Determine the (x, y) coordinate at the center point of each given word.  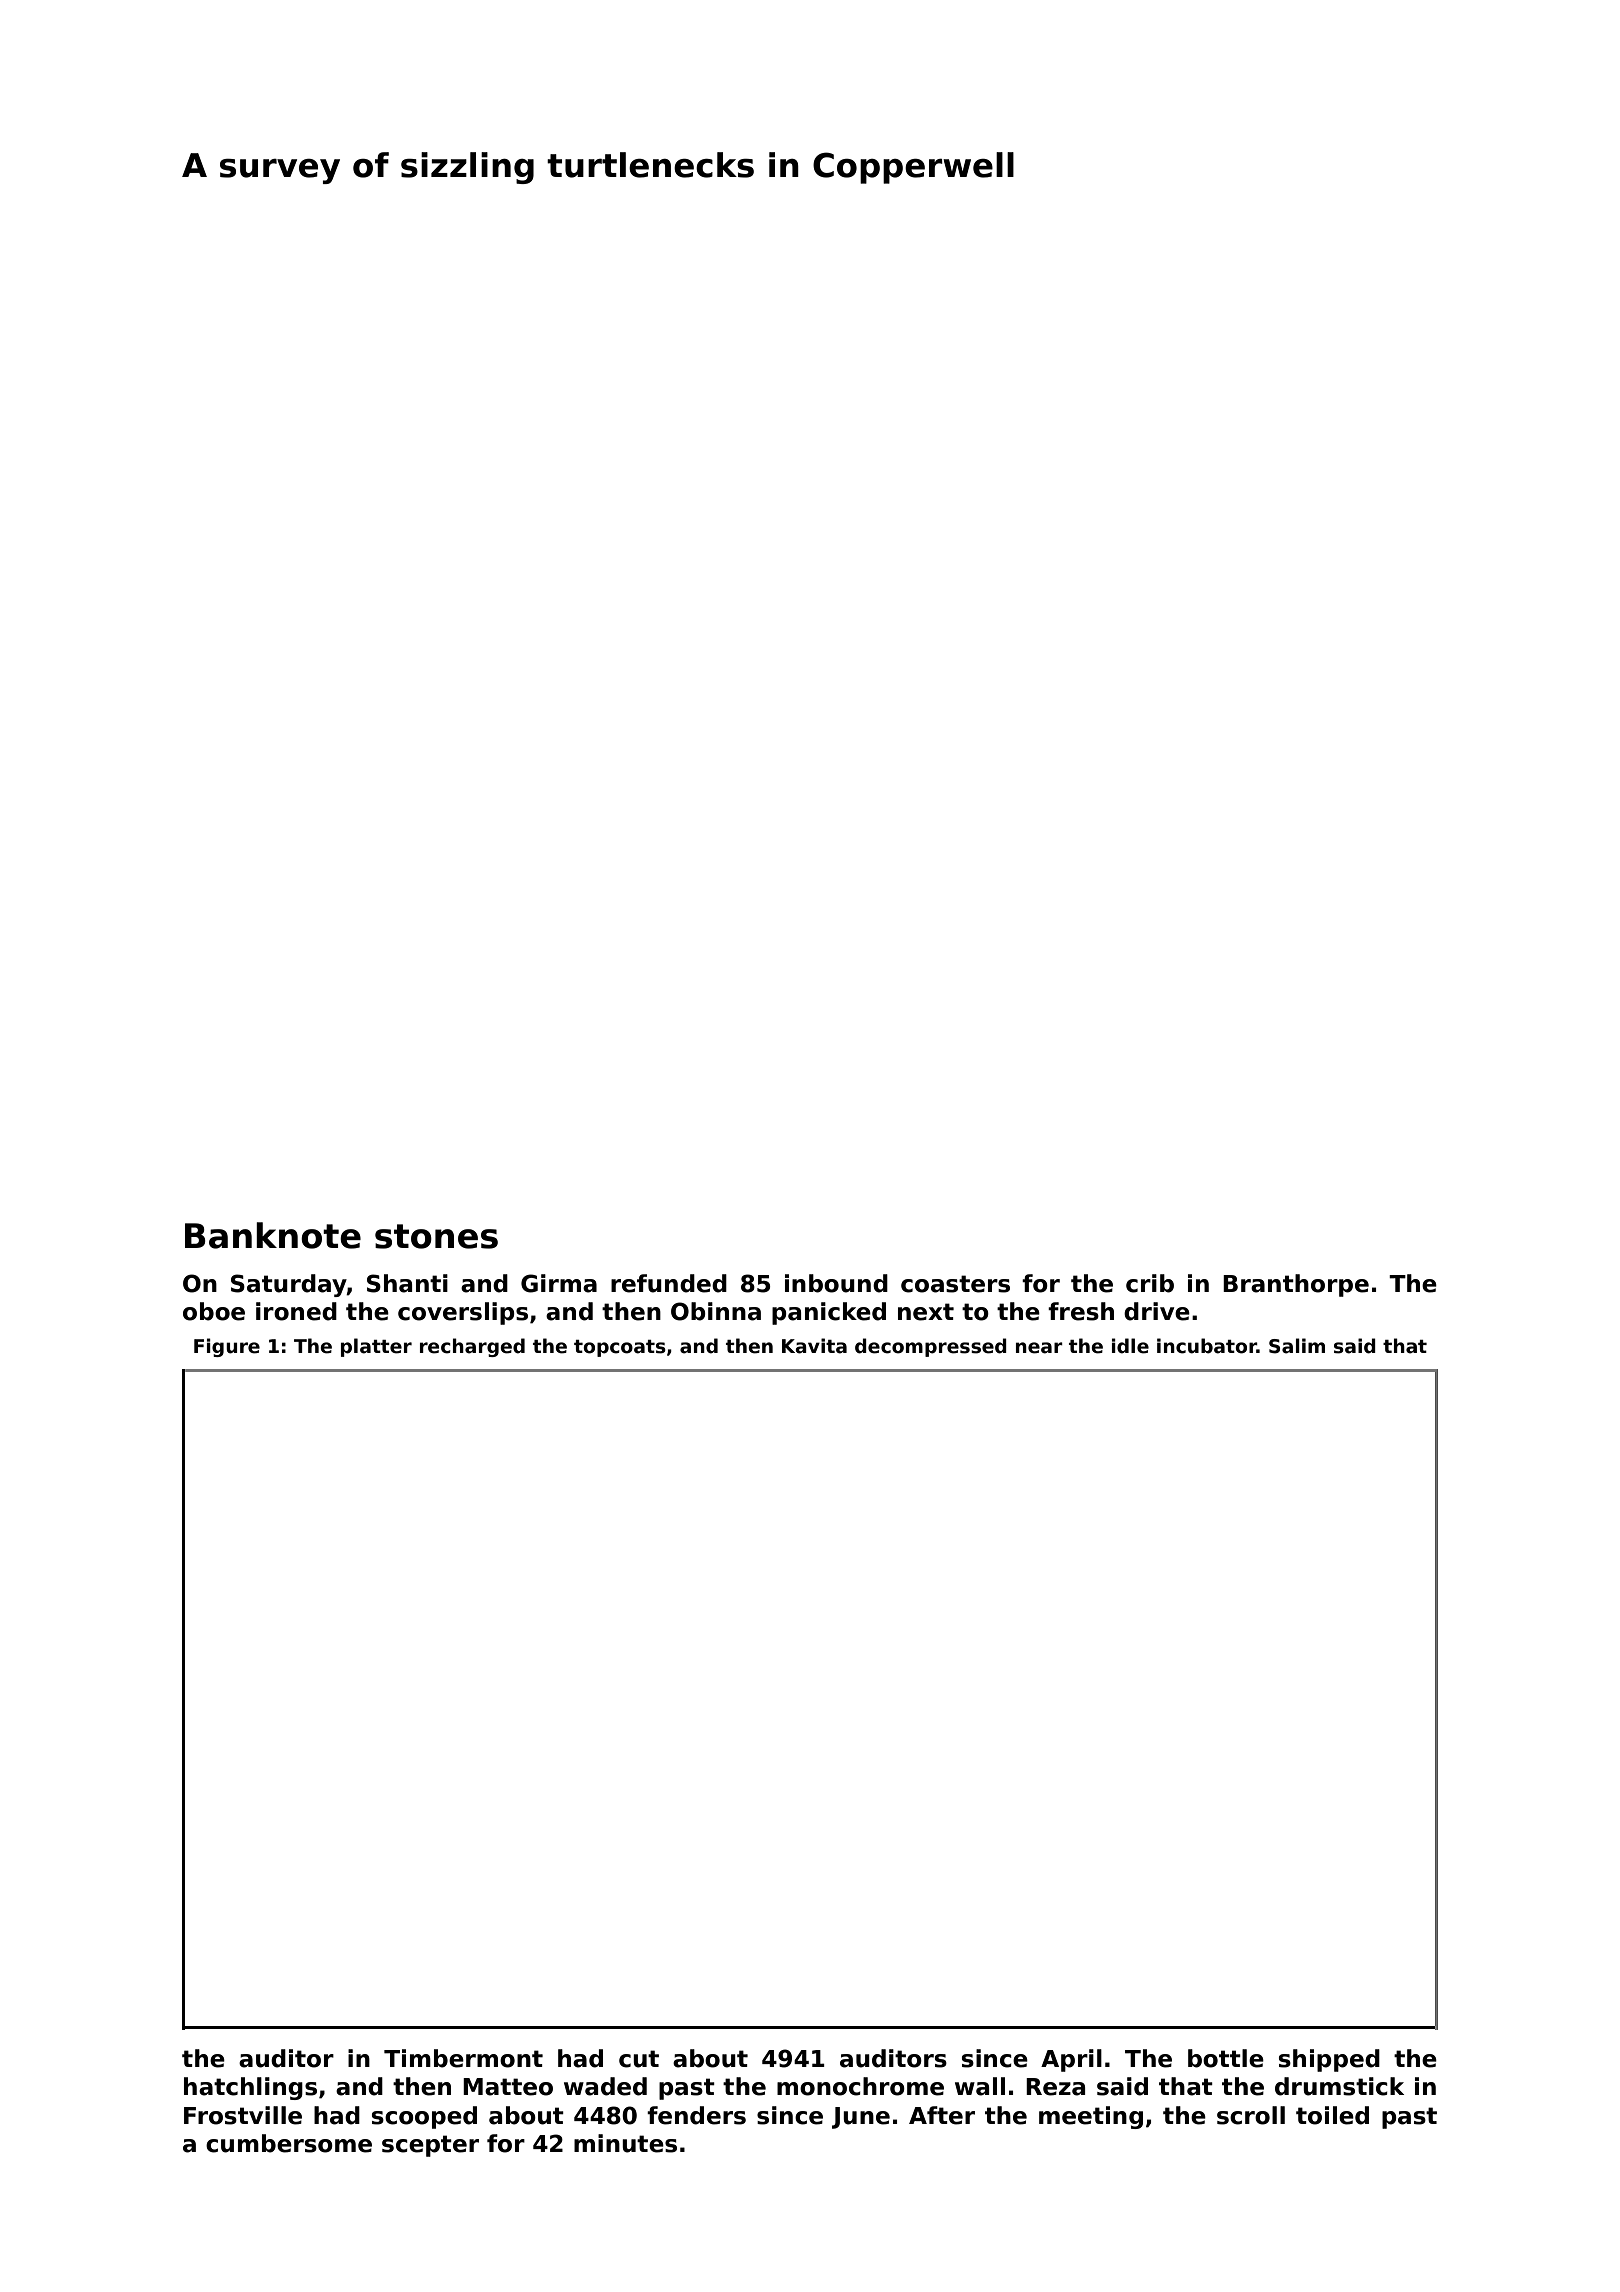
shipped (1329, 2060)
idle (1130, 1346)
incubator (1207, 1346)
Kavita (814, 1346)
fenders (696, 2115)
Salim (1297, 1346)
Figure (227, 1347)
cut (639, 2059)
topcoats (620, 1348)
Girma (559, 1283)
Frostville (243, 2115)
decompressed (931, 1347)
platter (376, 1347)
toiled (1332, 2115)
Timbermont (463, 2058)
